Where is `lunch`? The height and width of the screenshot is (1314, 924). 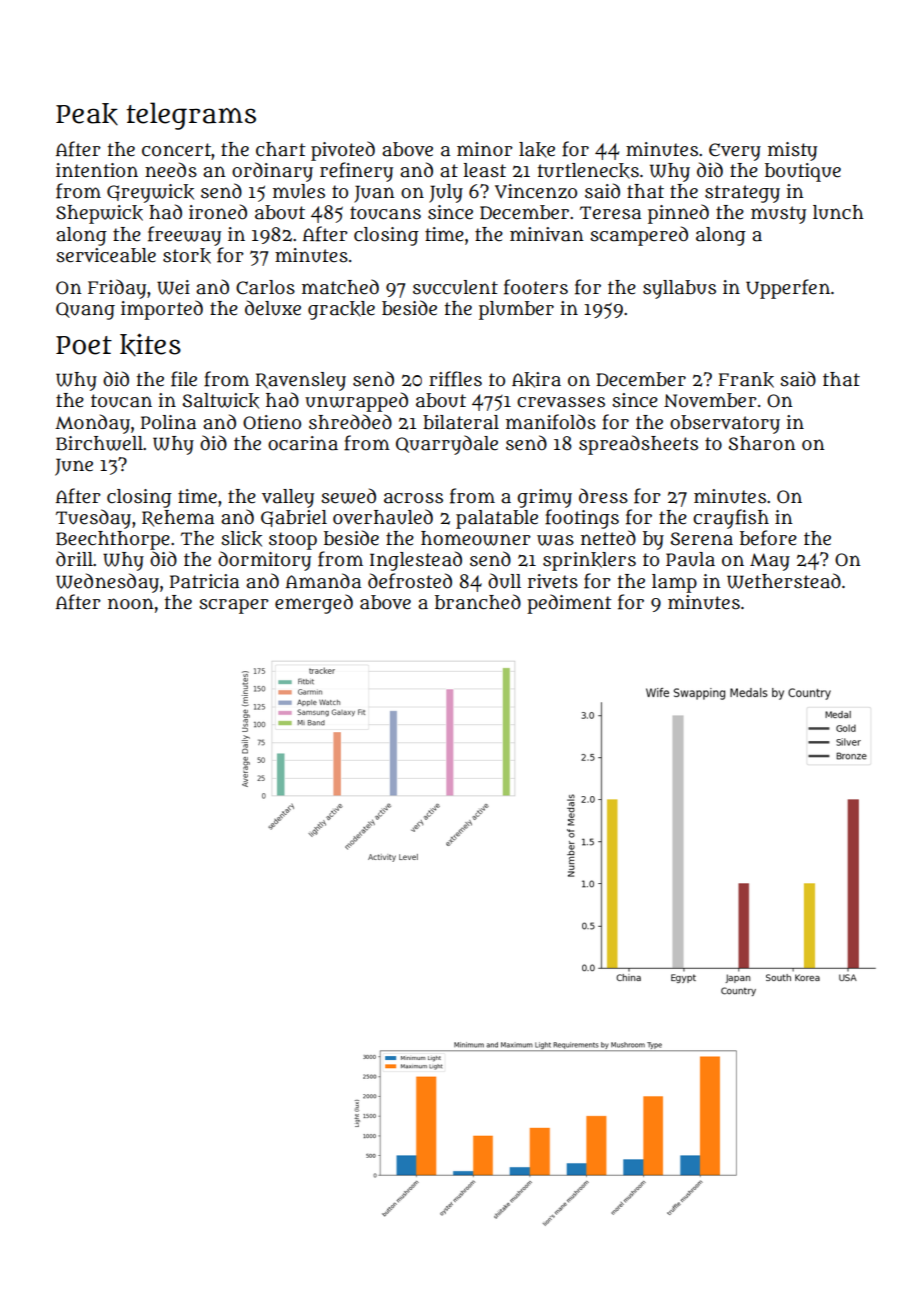
lunch is located at coordinates (838, 212).
